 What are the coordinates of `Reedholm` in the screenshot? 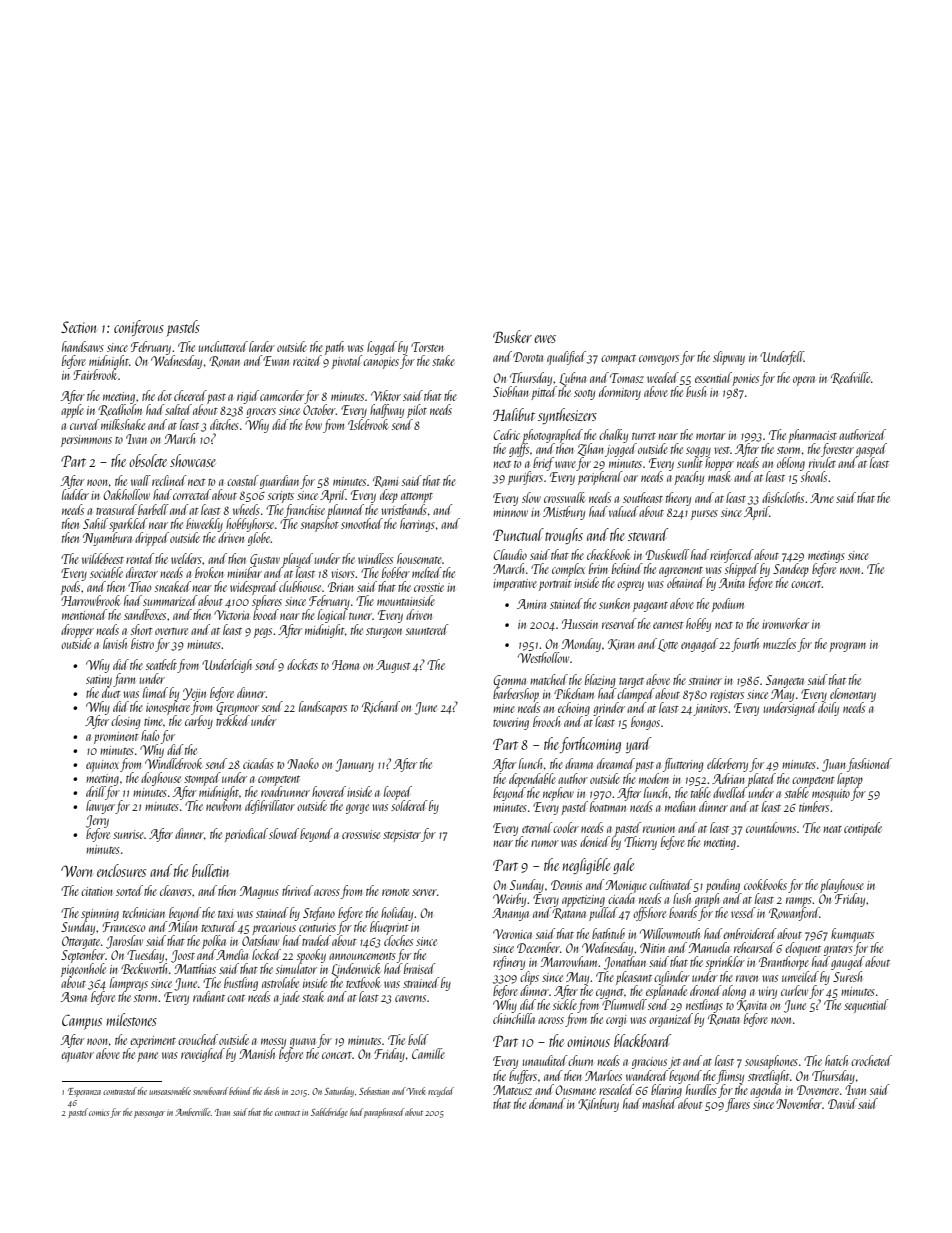 It's located at (120, 410).
